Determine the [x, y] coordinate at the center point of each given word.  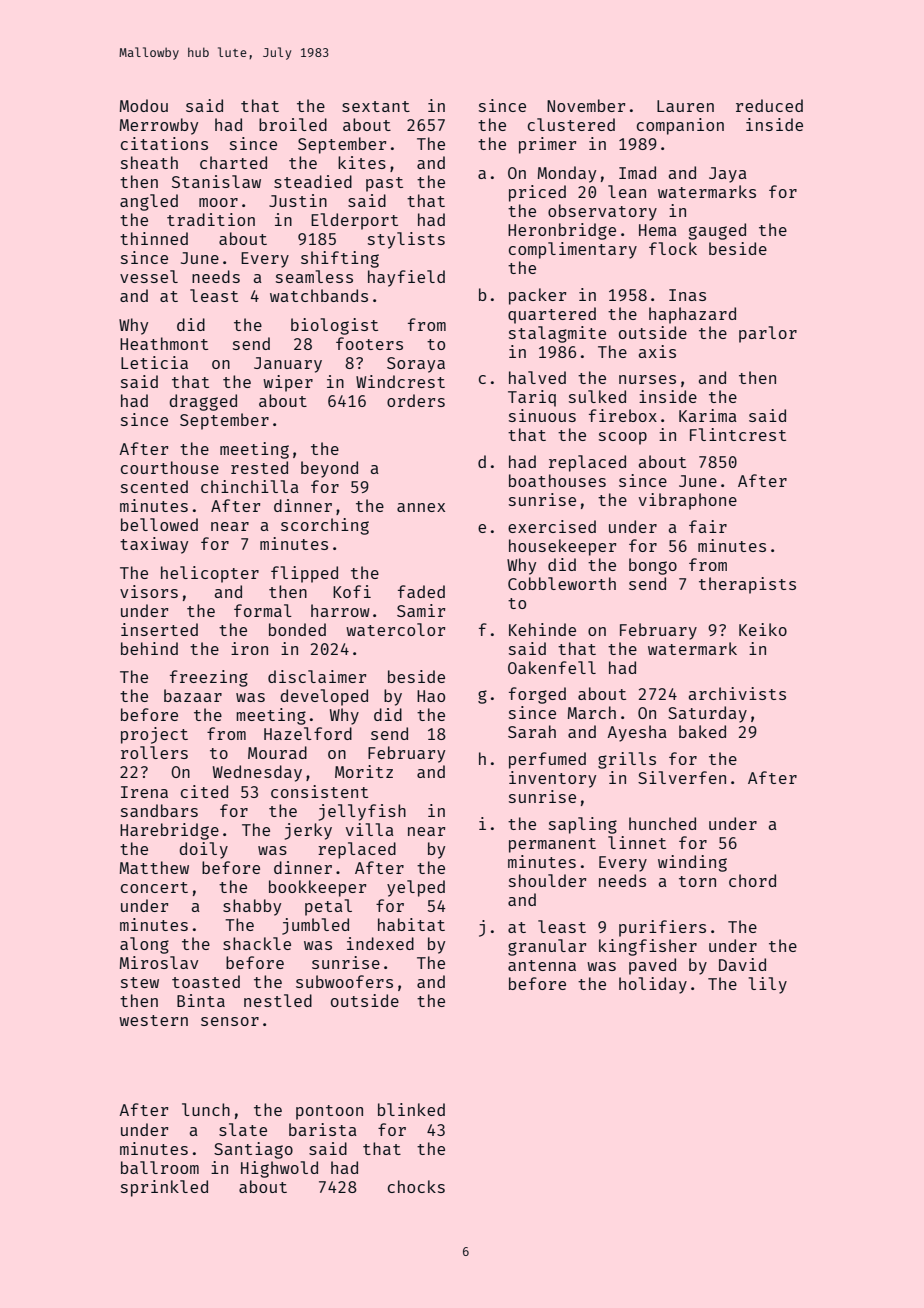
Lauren [685, 106]
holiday [653, 985]
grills [627, 760]
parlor [768, 334]
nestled [278, 1000]
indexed [380, 943]
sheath [149, 162]
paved [652, 966]
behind [149, 648]
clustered [571, 124]
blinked [411, 1109]
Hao [431, 696]
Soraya [416, 365]
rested [259, 467]
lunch [206, 1109]
